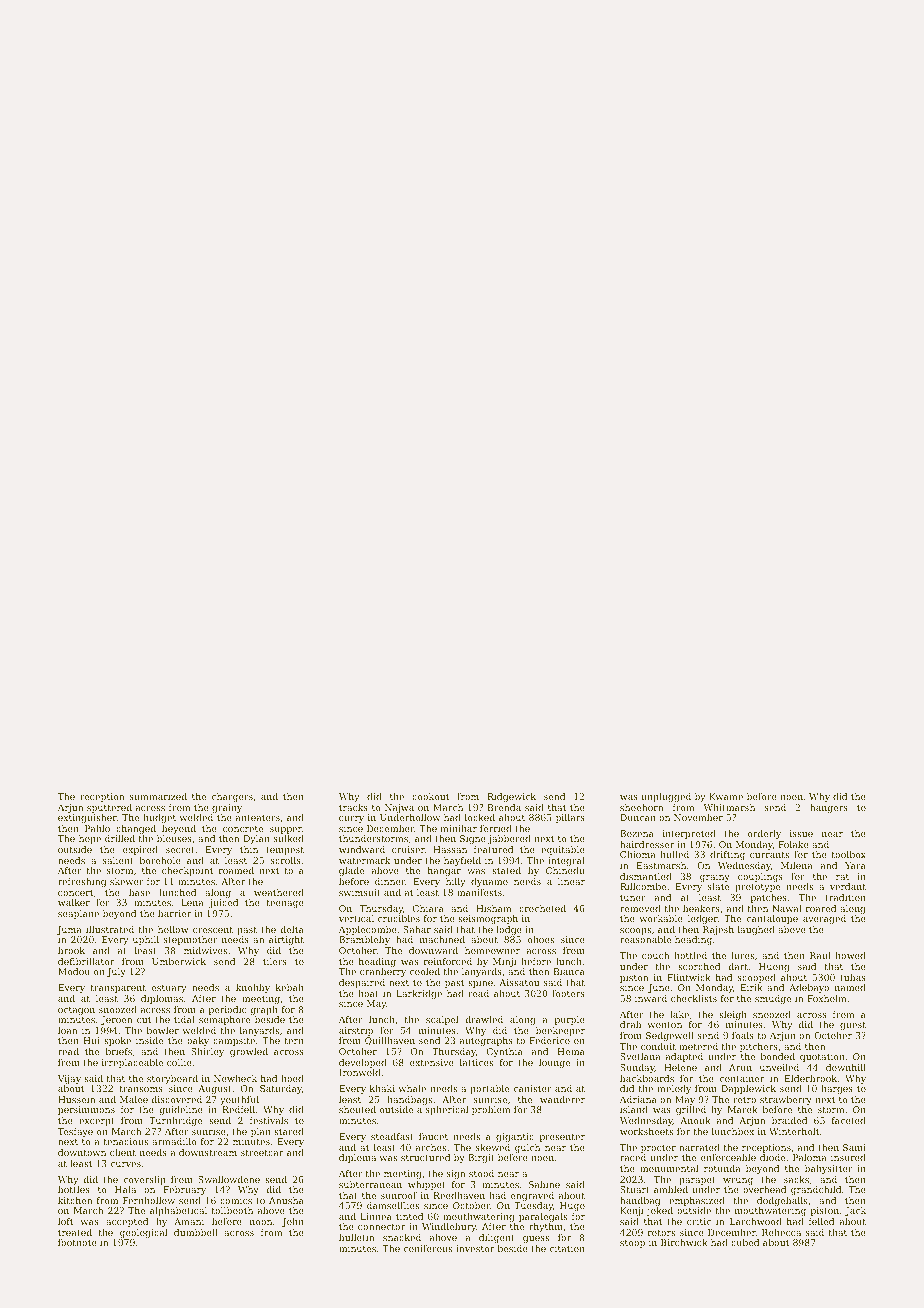 Image resolution: width=924 pixels, height=1308 pixels. I want to click on festivals, so click(269, 1120).
